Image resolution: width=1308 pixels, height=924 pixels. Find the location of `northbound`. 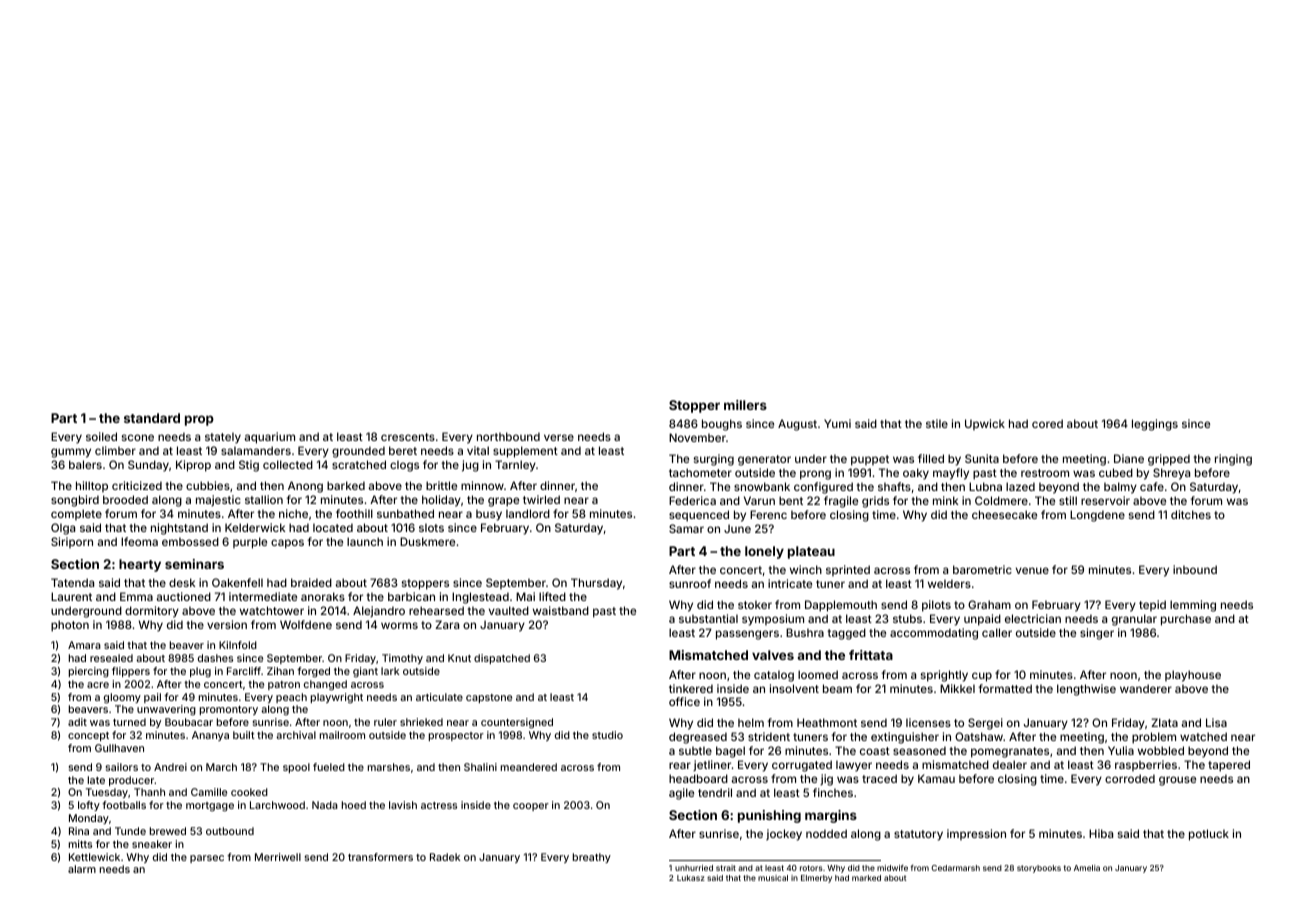

northbound is located at coordinates (508, 436).
